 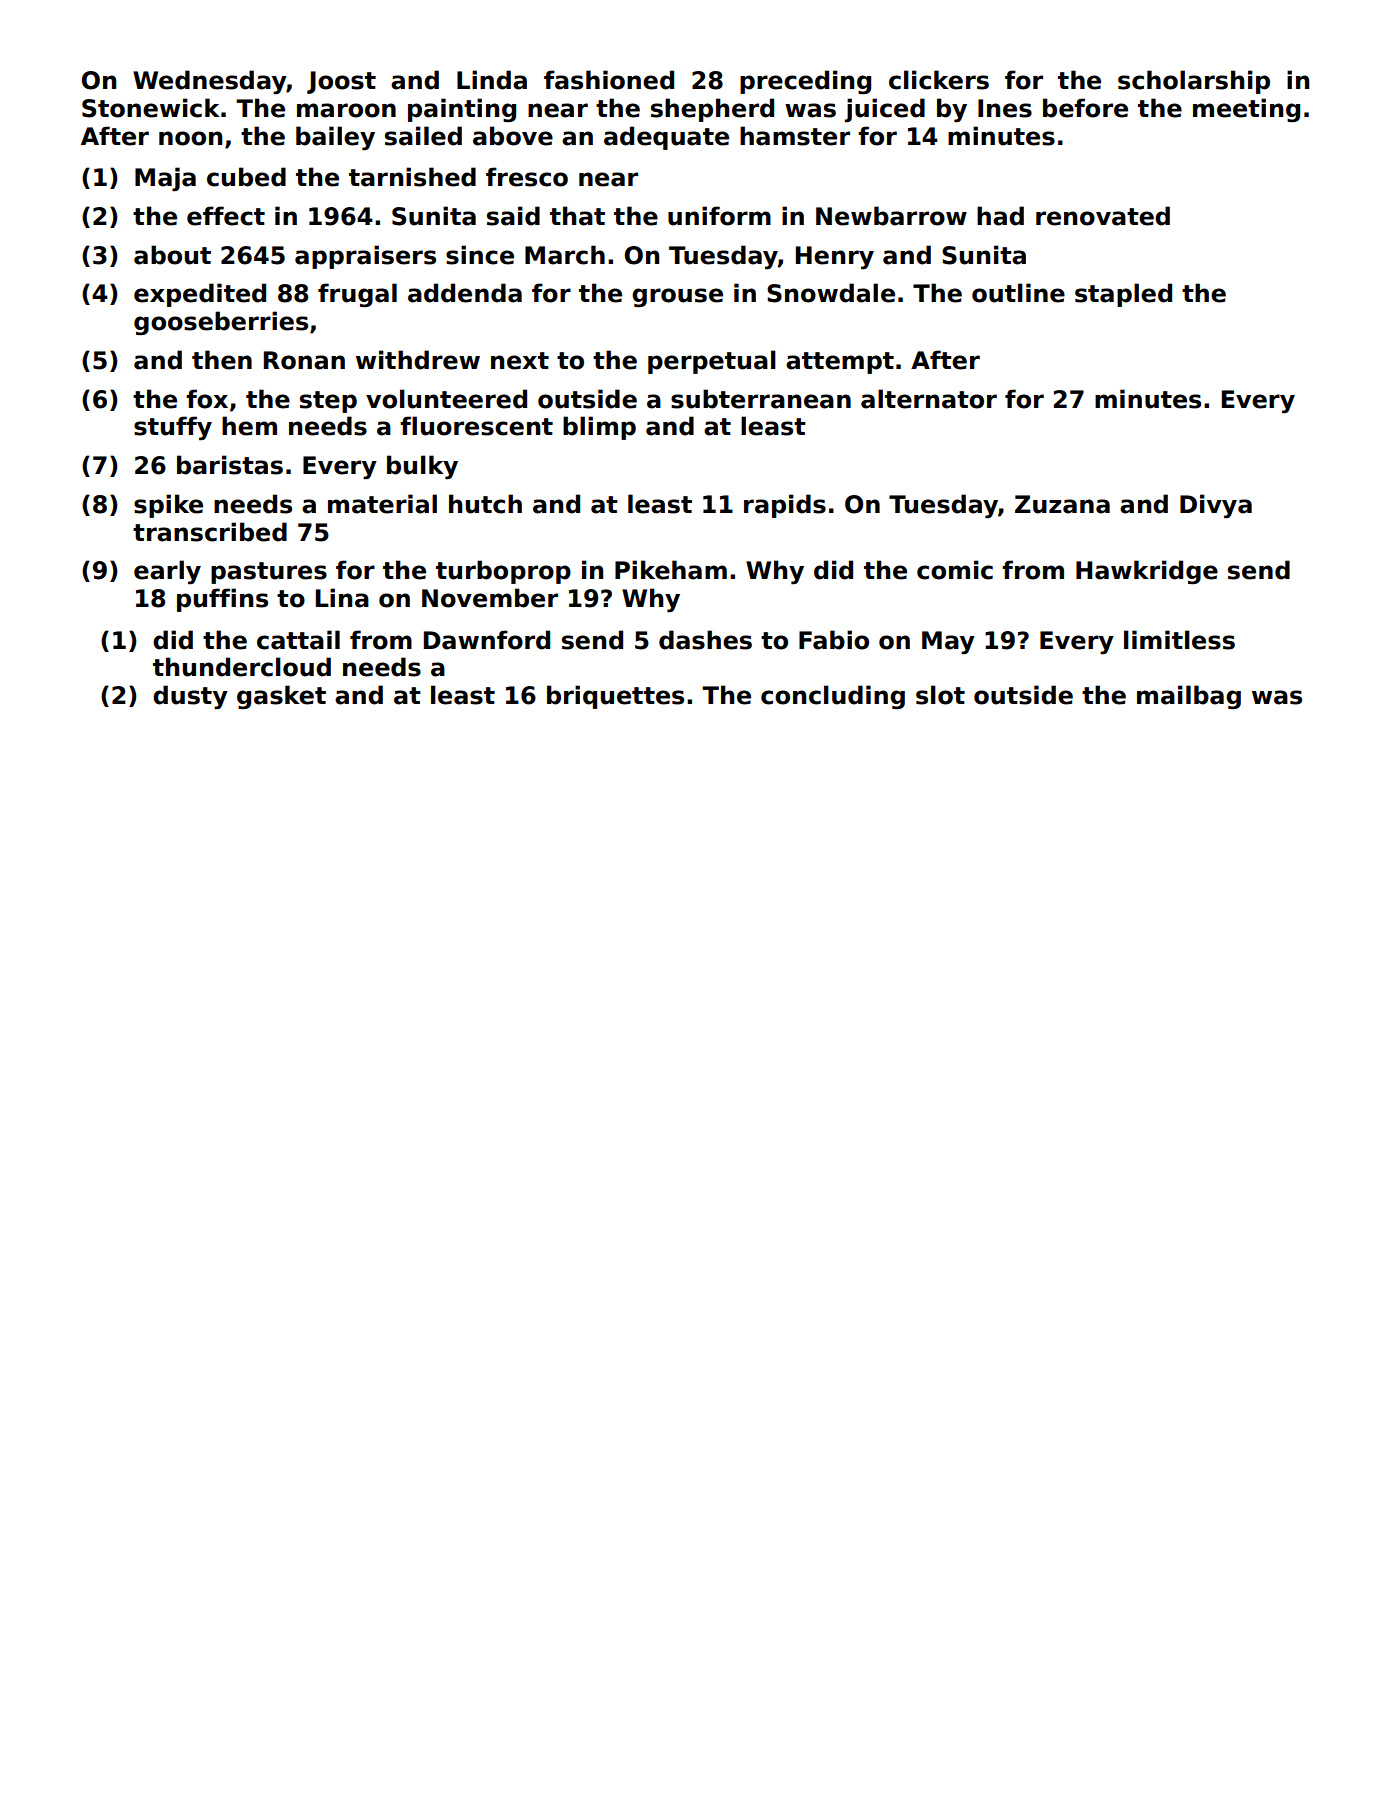 What do you see at coordinates (269, 573) in the screenshot?
I see `pastures` at bounding box center [269, 573].
